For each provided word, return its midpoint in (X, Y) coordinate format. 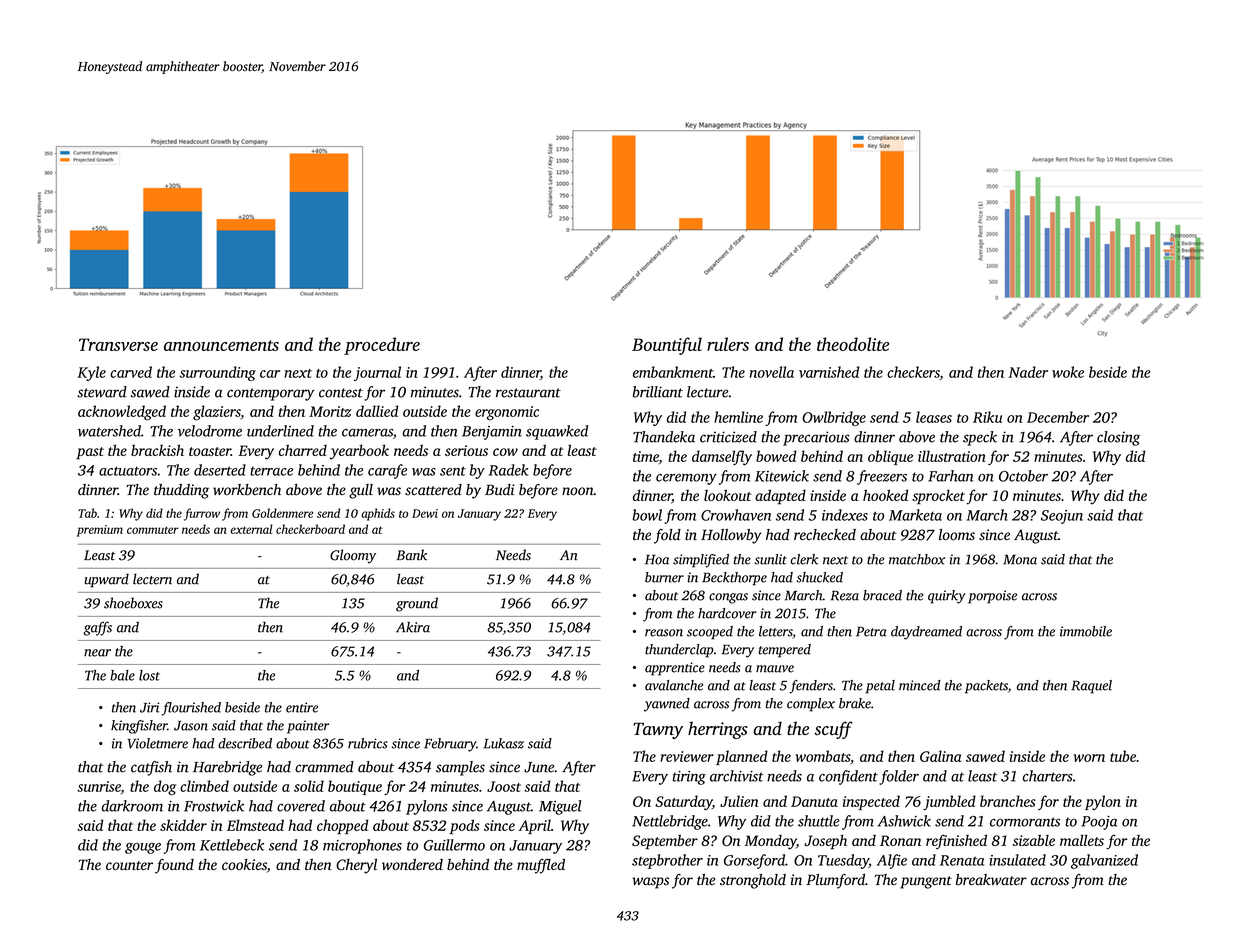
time (646, 456)
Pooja (1099, 823)
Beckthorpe (734, 579)
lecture (707, 392)
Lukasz (504, 743)
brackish (157, 450)
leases (934, 417)
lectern (152, 579)
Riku (987, 417)
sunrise (99, 786)
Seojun (1062, 517)
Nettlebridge (670, 822)
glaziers (217, 413)
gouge (143, 848)
